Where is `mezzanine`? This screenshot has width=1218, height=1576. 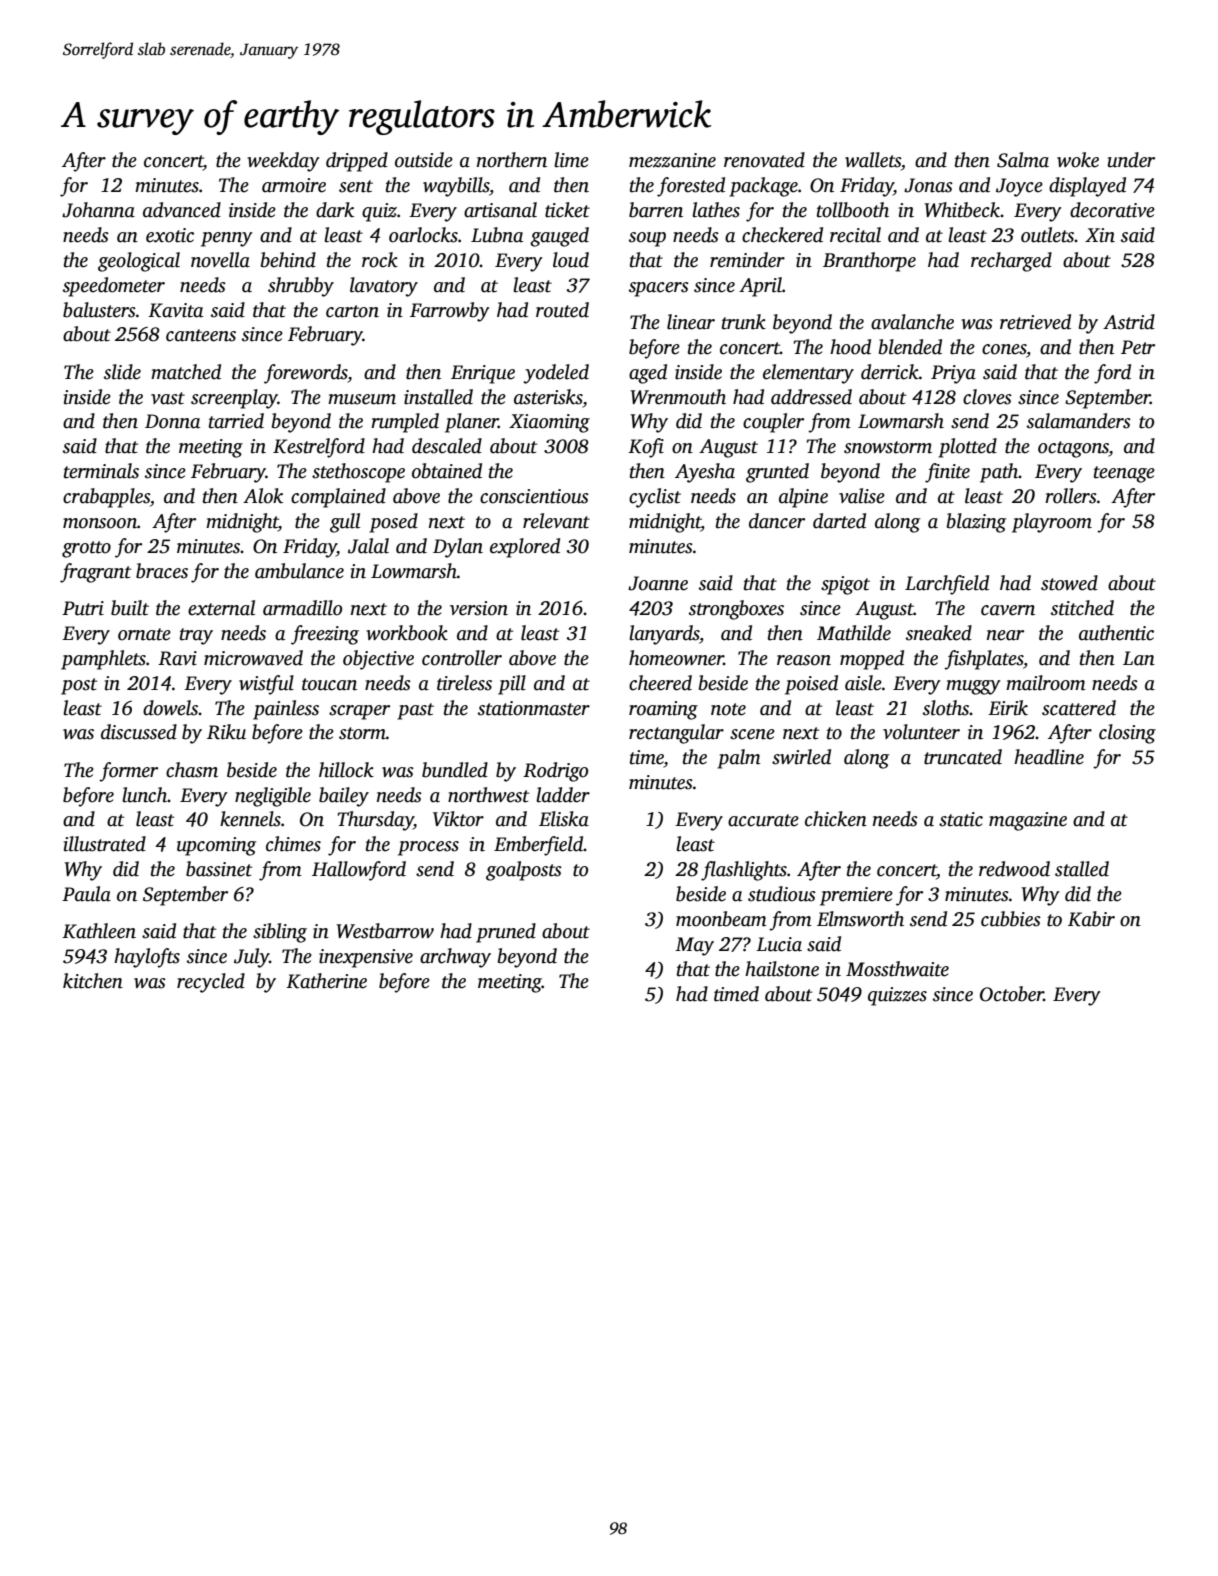 mezzanine is located at coordinates (672, 160).
